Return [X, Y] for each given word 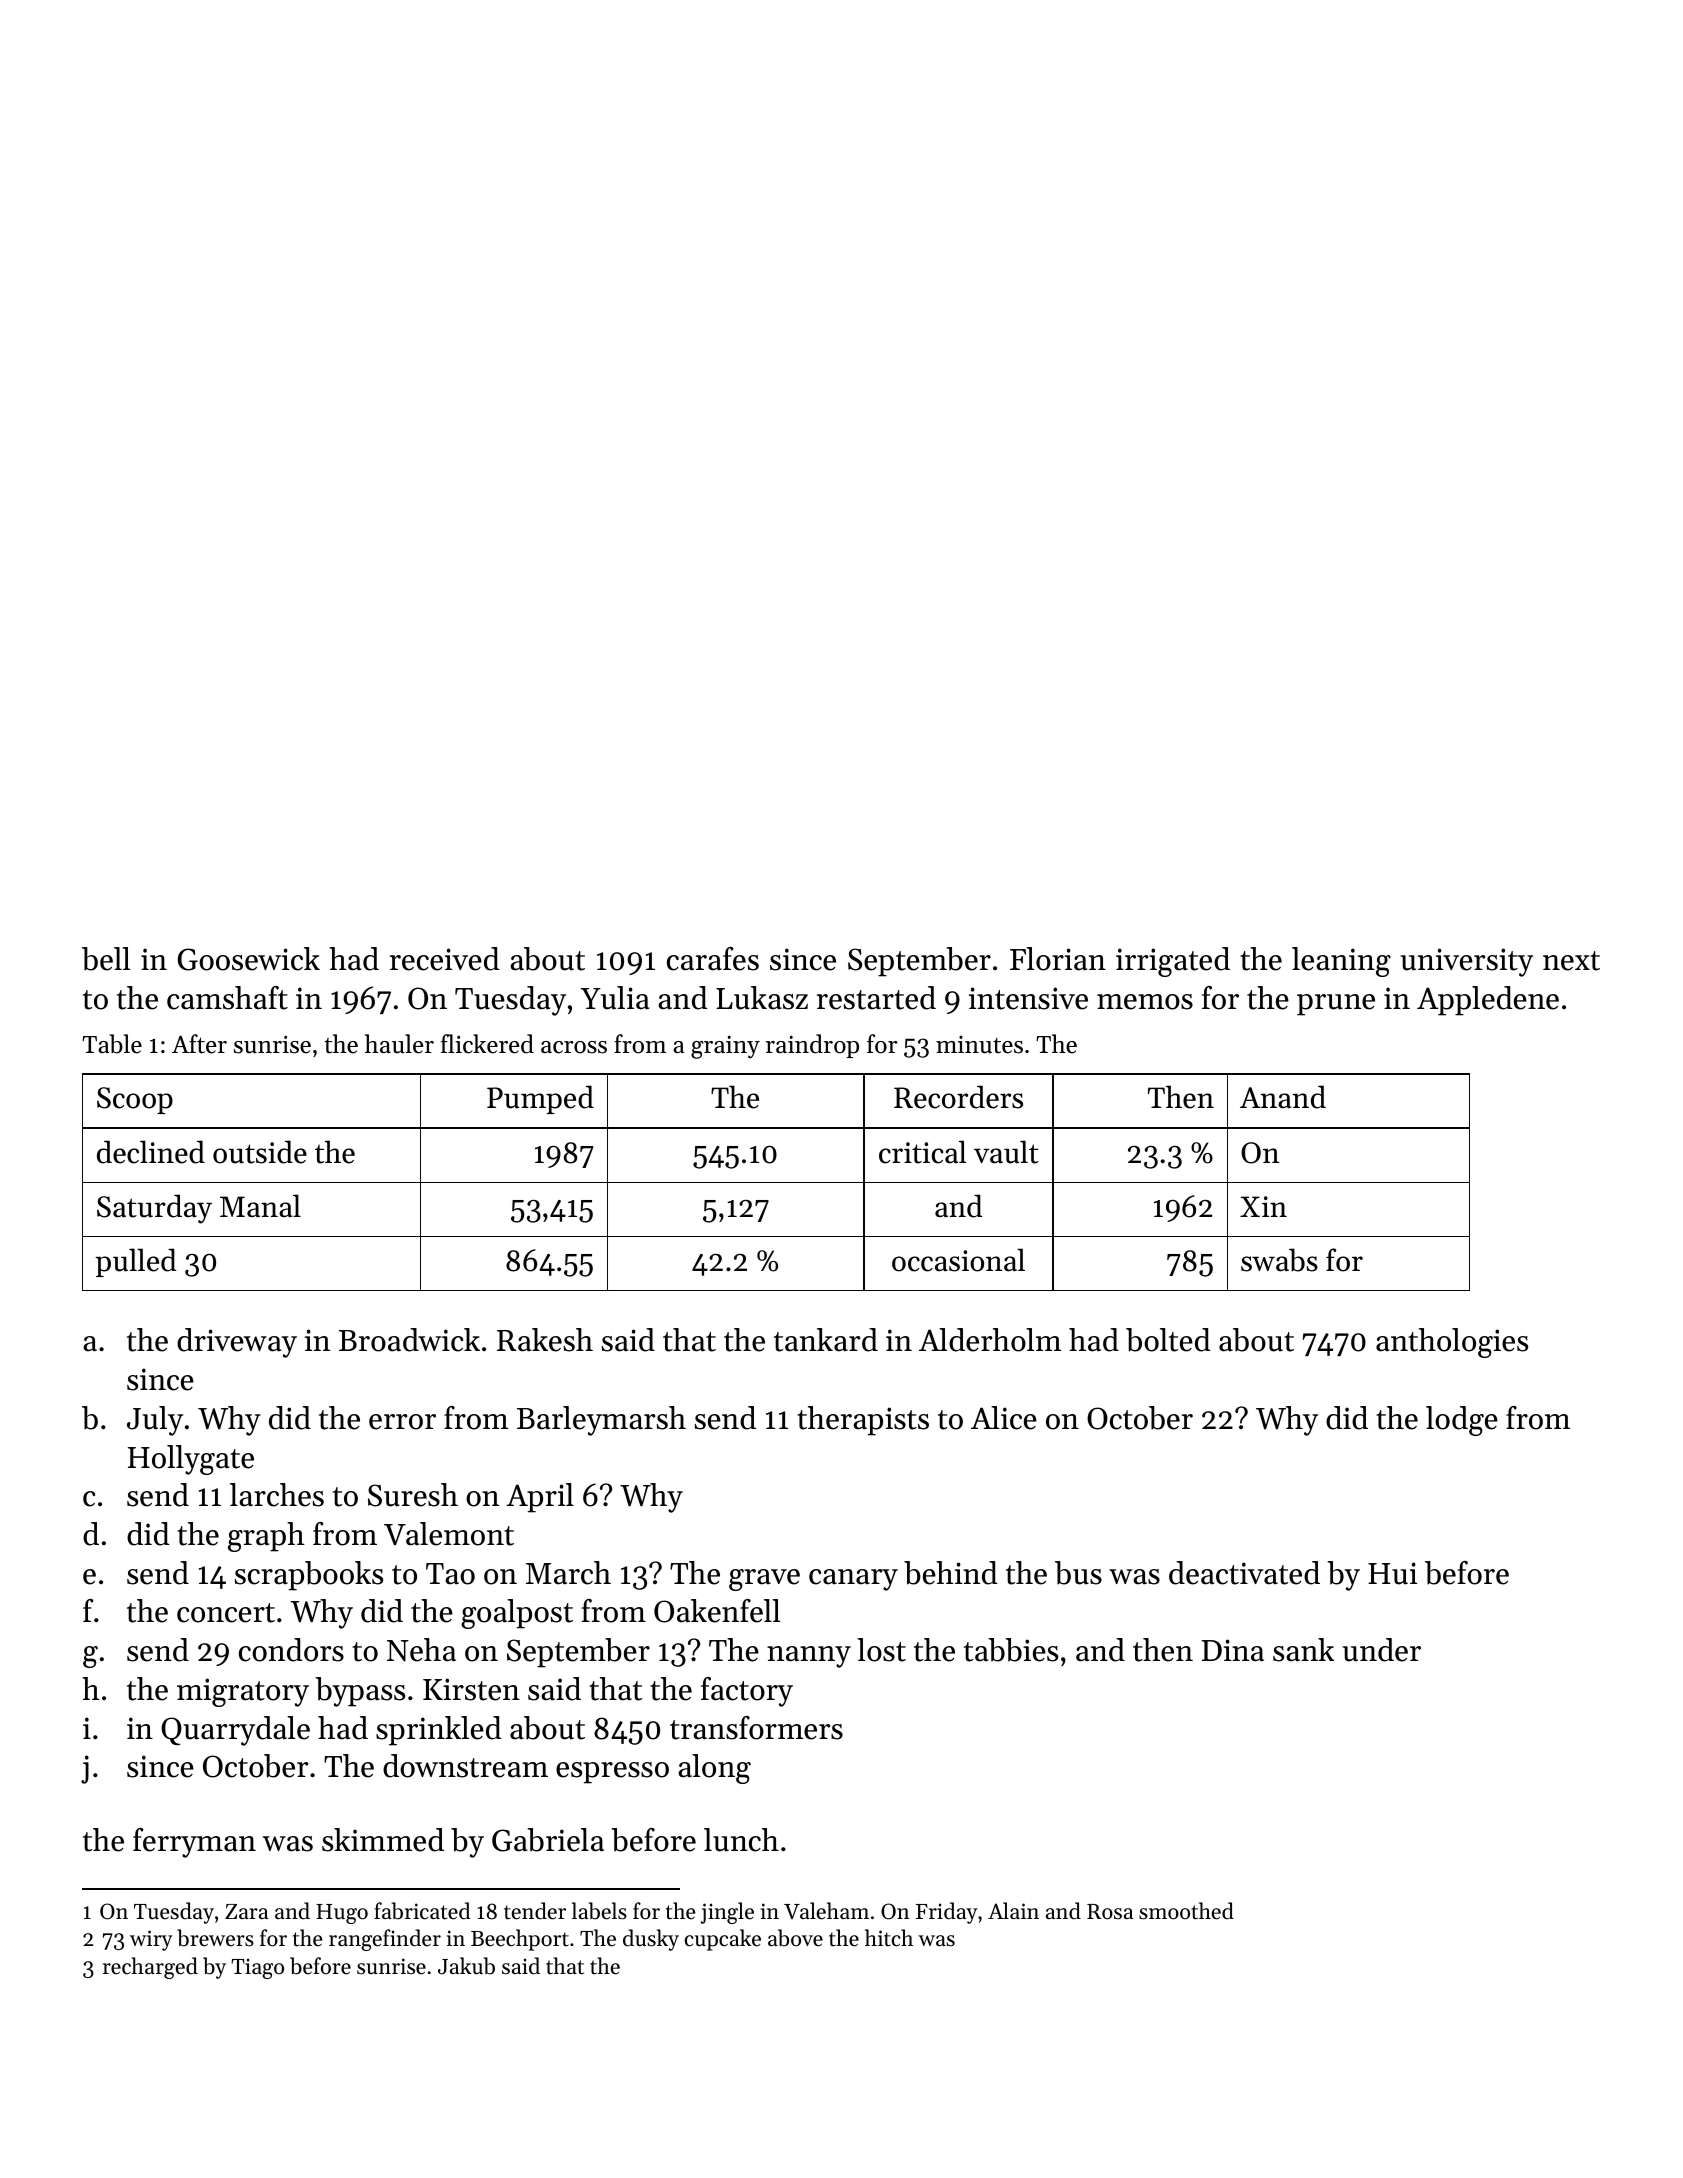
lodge [1462, 1421]
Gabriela [548, 1840]
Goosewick [249, 959]
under [1381, 1650]
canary [853, 1580]
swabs [1279, 1260]
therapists [863, 1421]
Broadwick [409, 1340]
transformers [756, 1728]
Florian [1058, 959]
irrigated [1173, 962]
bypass [360, 1692]
